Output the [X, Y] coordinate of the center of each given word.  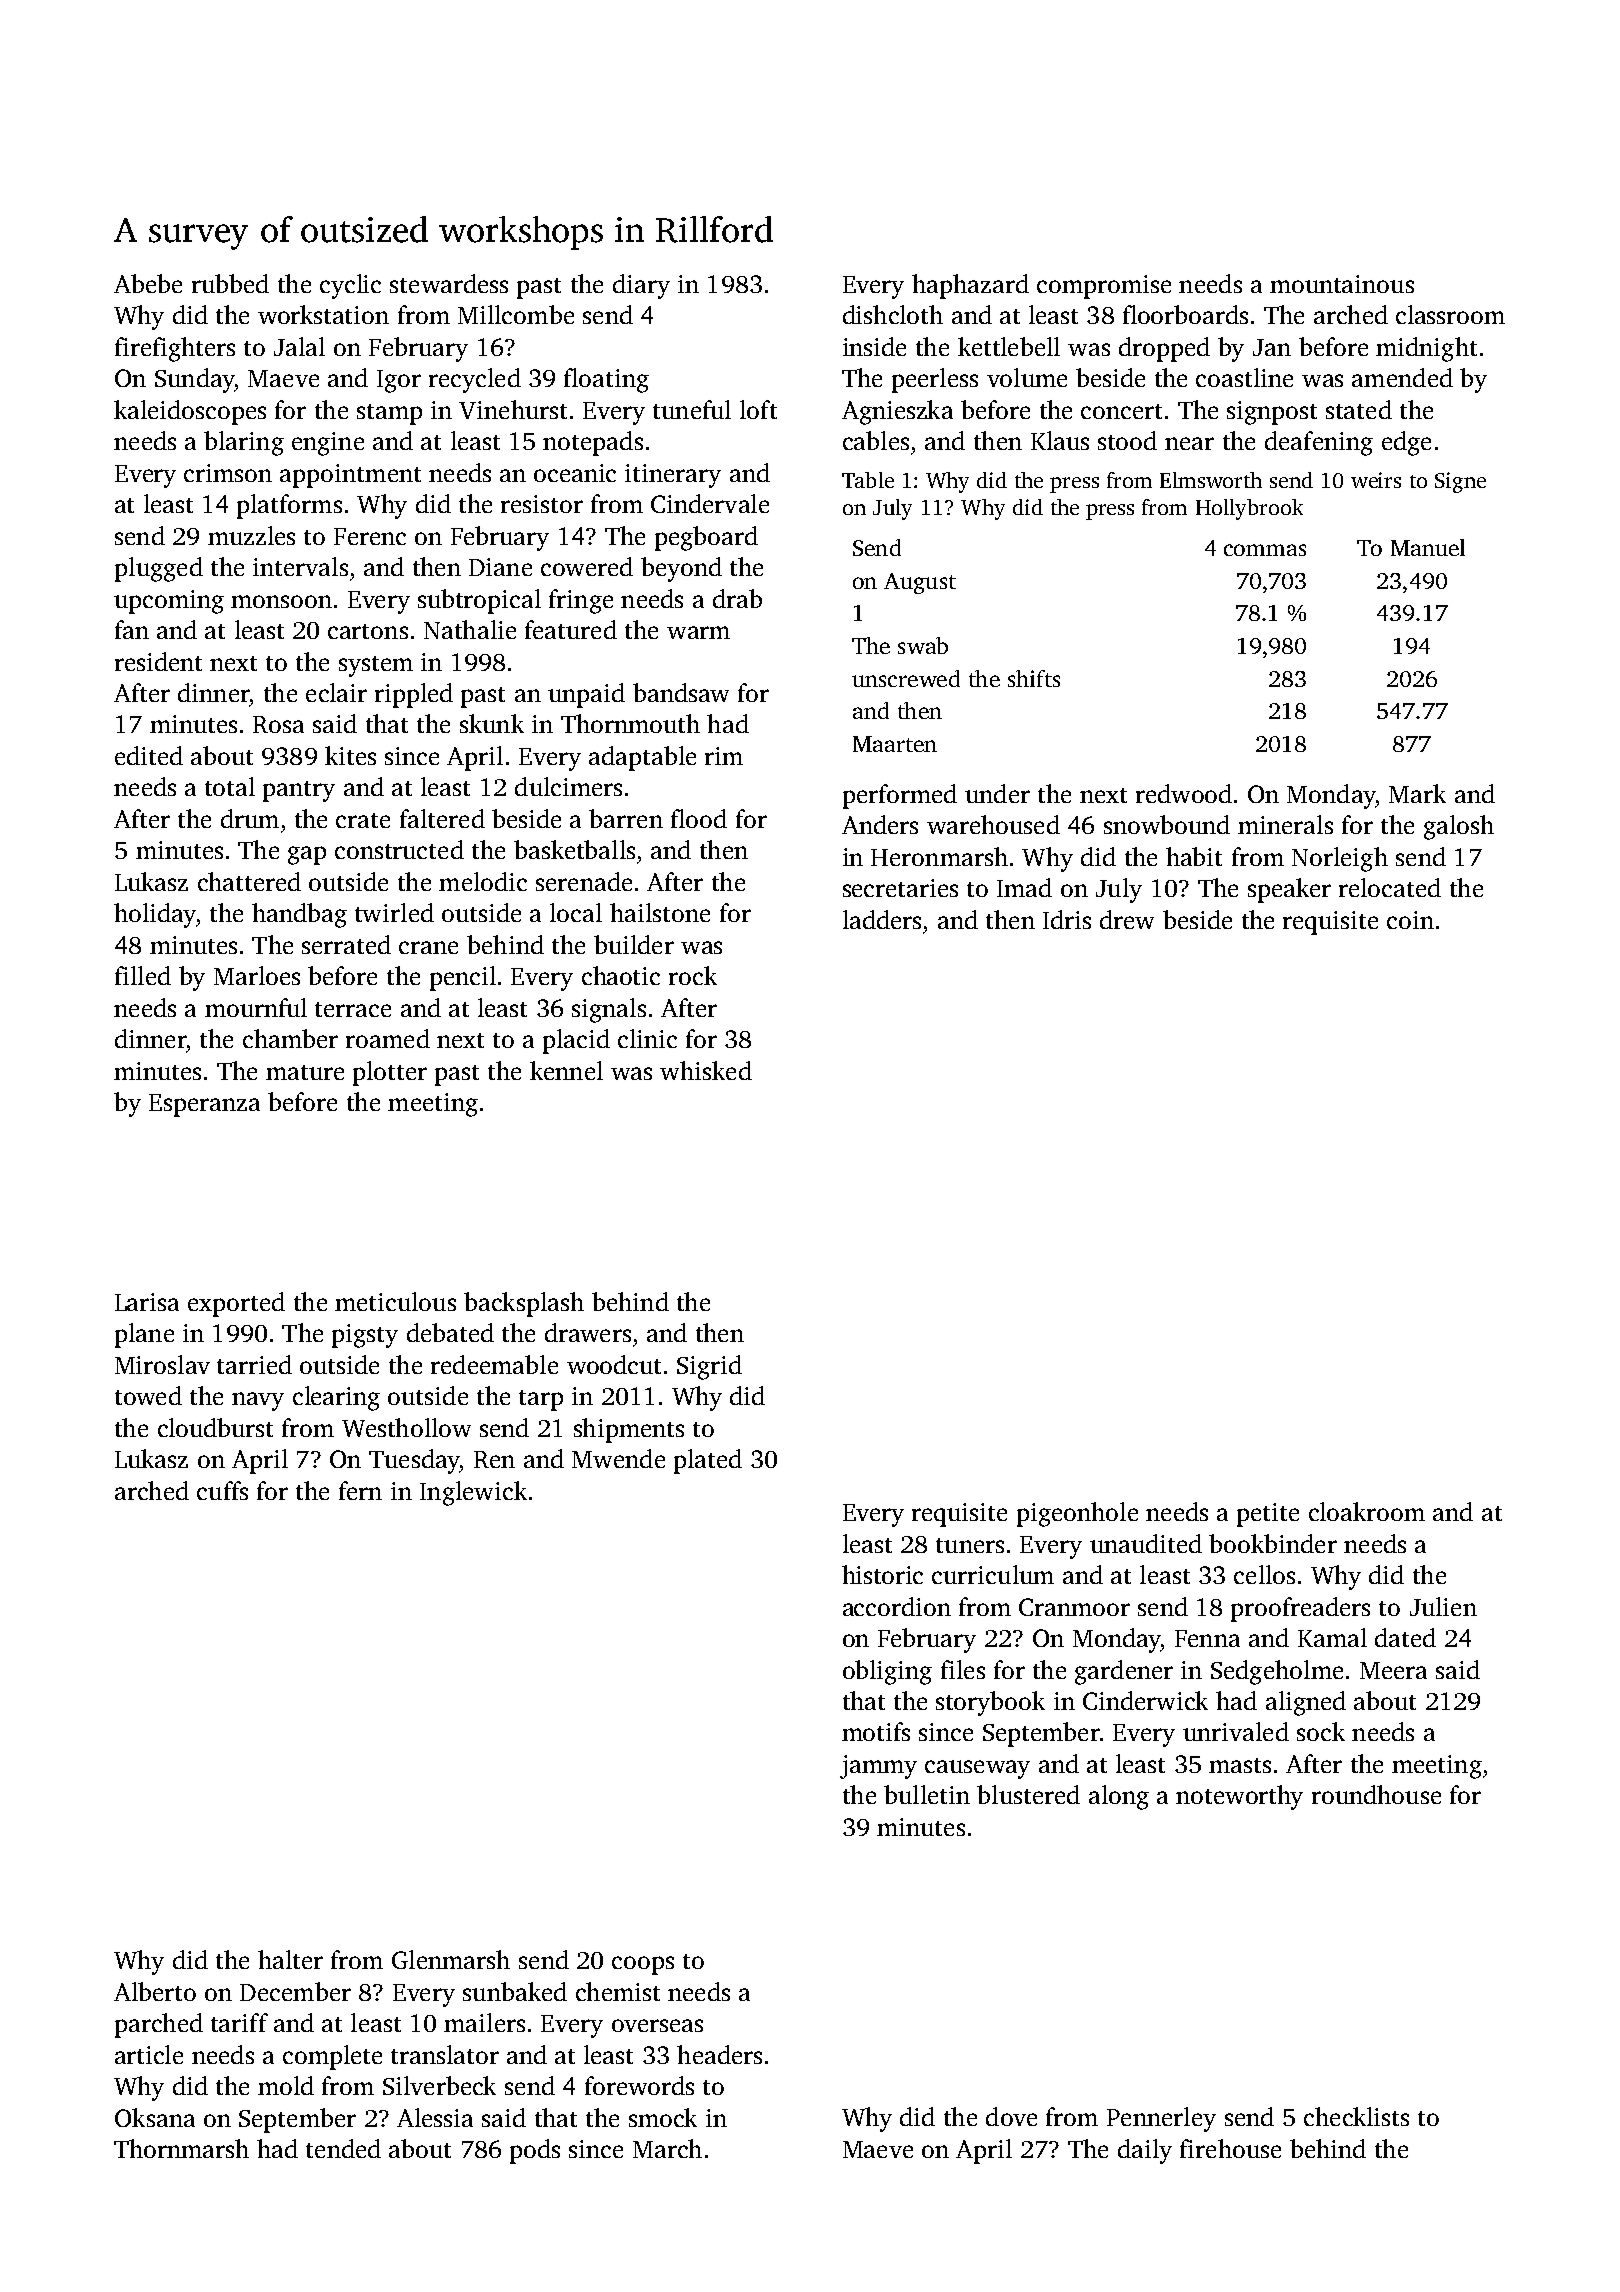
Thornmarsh [181, 2148]
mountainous [1342, 284]
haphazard [970, 286]
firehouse [1230, 2148]
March [667, 2148]
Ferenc [370, 536]
